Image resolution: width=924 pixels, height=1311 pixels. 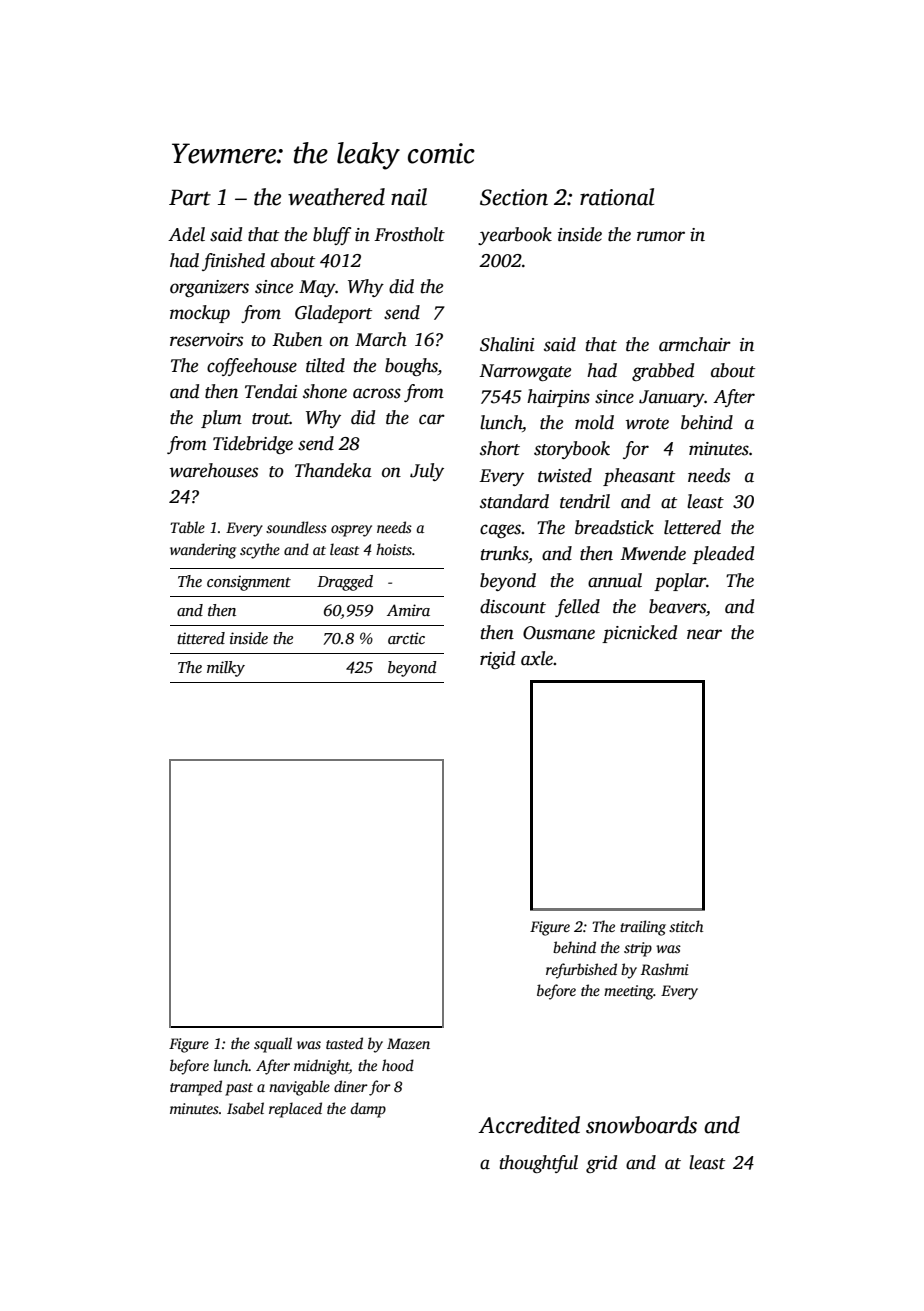 I want to click on refurbished, so click(x=581, y=971).
